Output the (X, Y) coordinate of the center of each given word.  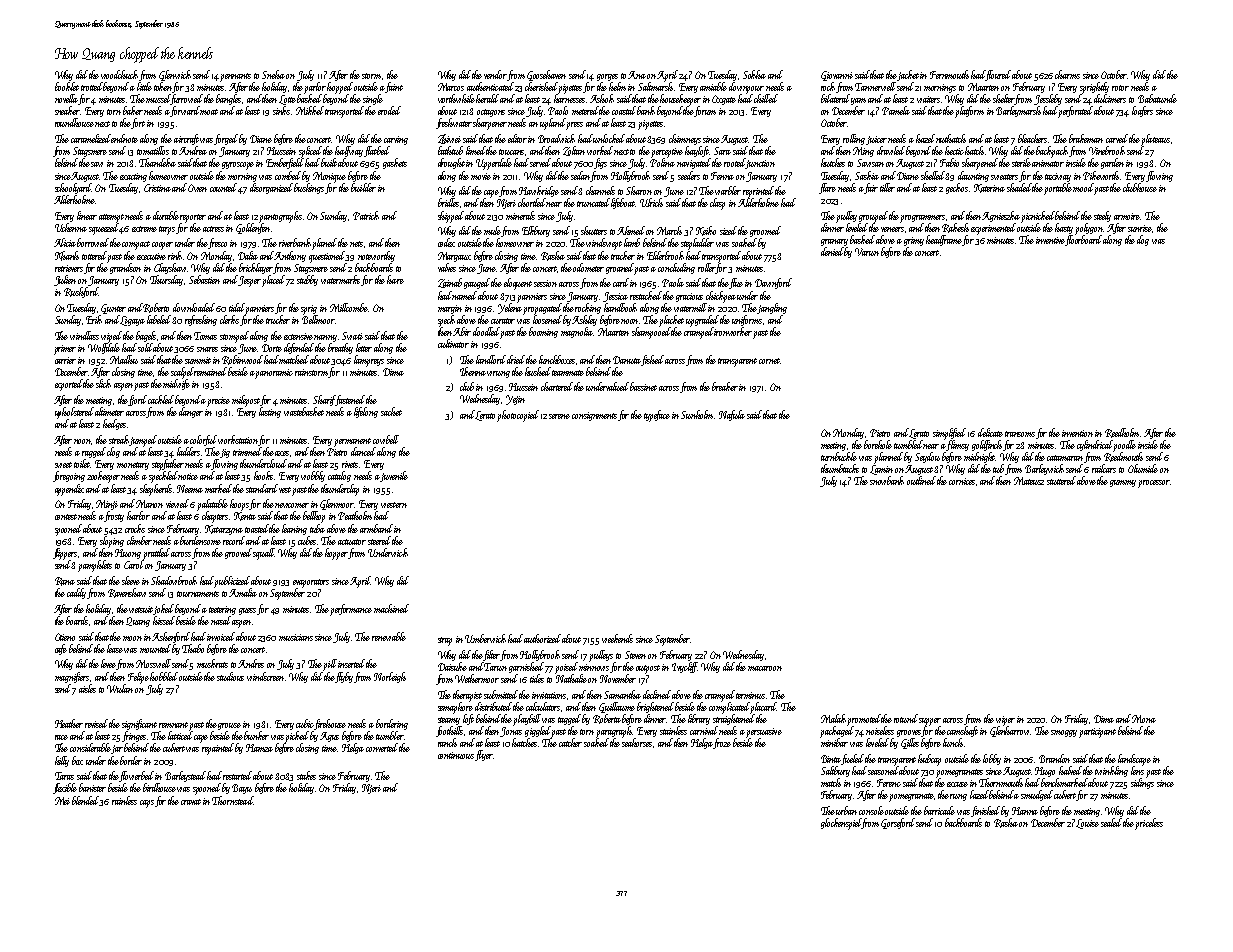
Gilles (910, 743)
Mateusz (1029, 481)
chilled (766, 98)
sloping (112, 542)
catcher (570, 742)
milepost (246, 401)
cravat (191, 802)
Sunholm (697, 414)
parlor (316, 88)
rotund (906, 718)
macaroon (765, 668)
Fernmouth (949, 74)
